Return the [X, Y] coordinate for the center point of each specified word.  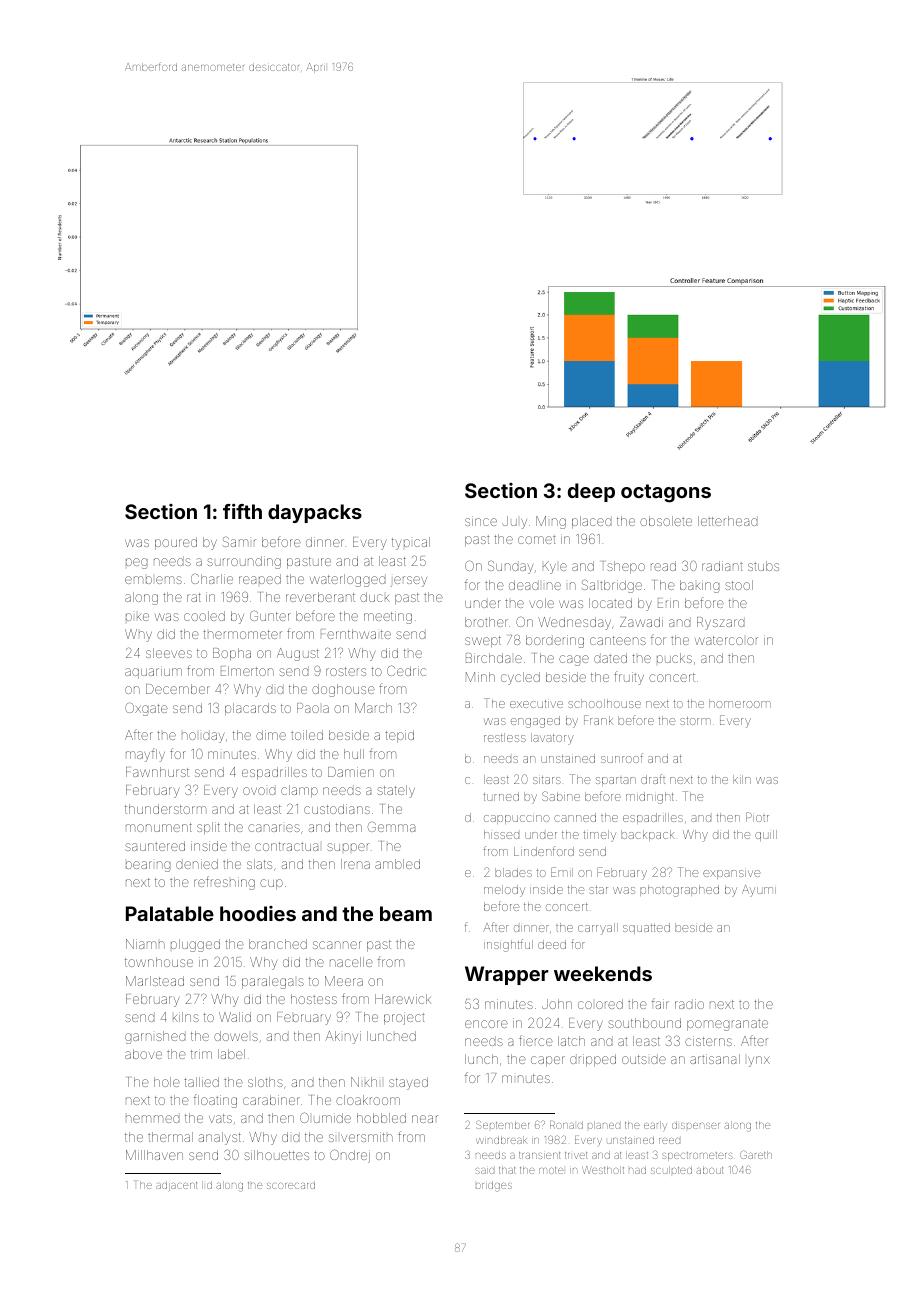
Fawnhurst [157, 772]
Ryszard [720, 623]
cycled [520, 678]
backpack [648, 835]
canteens [618, 640]
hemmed [152, 1119]
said [485, 1171]
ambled [397, 864]
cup [271, 884]
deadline [535, 585]
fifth [242, 511]
